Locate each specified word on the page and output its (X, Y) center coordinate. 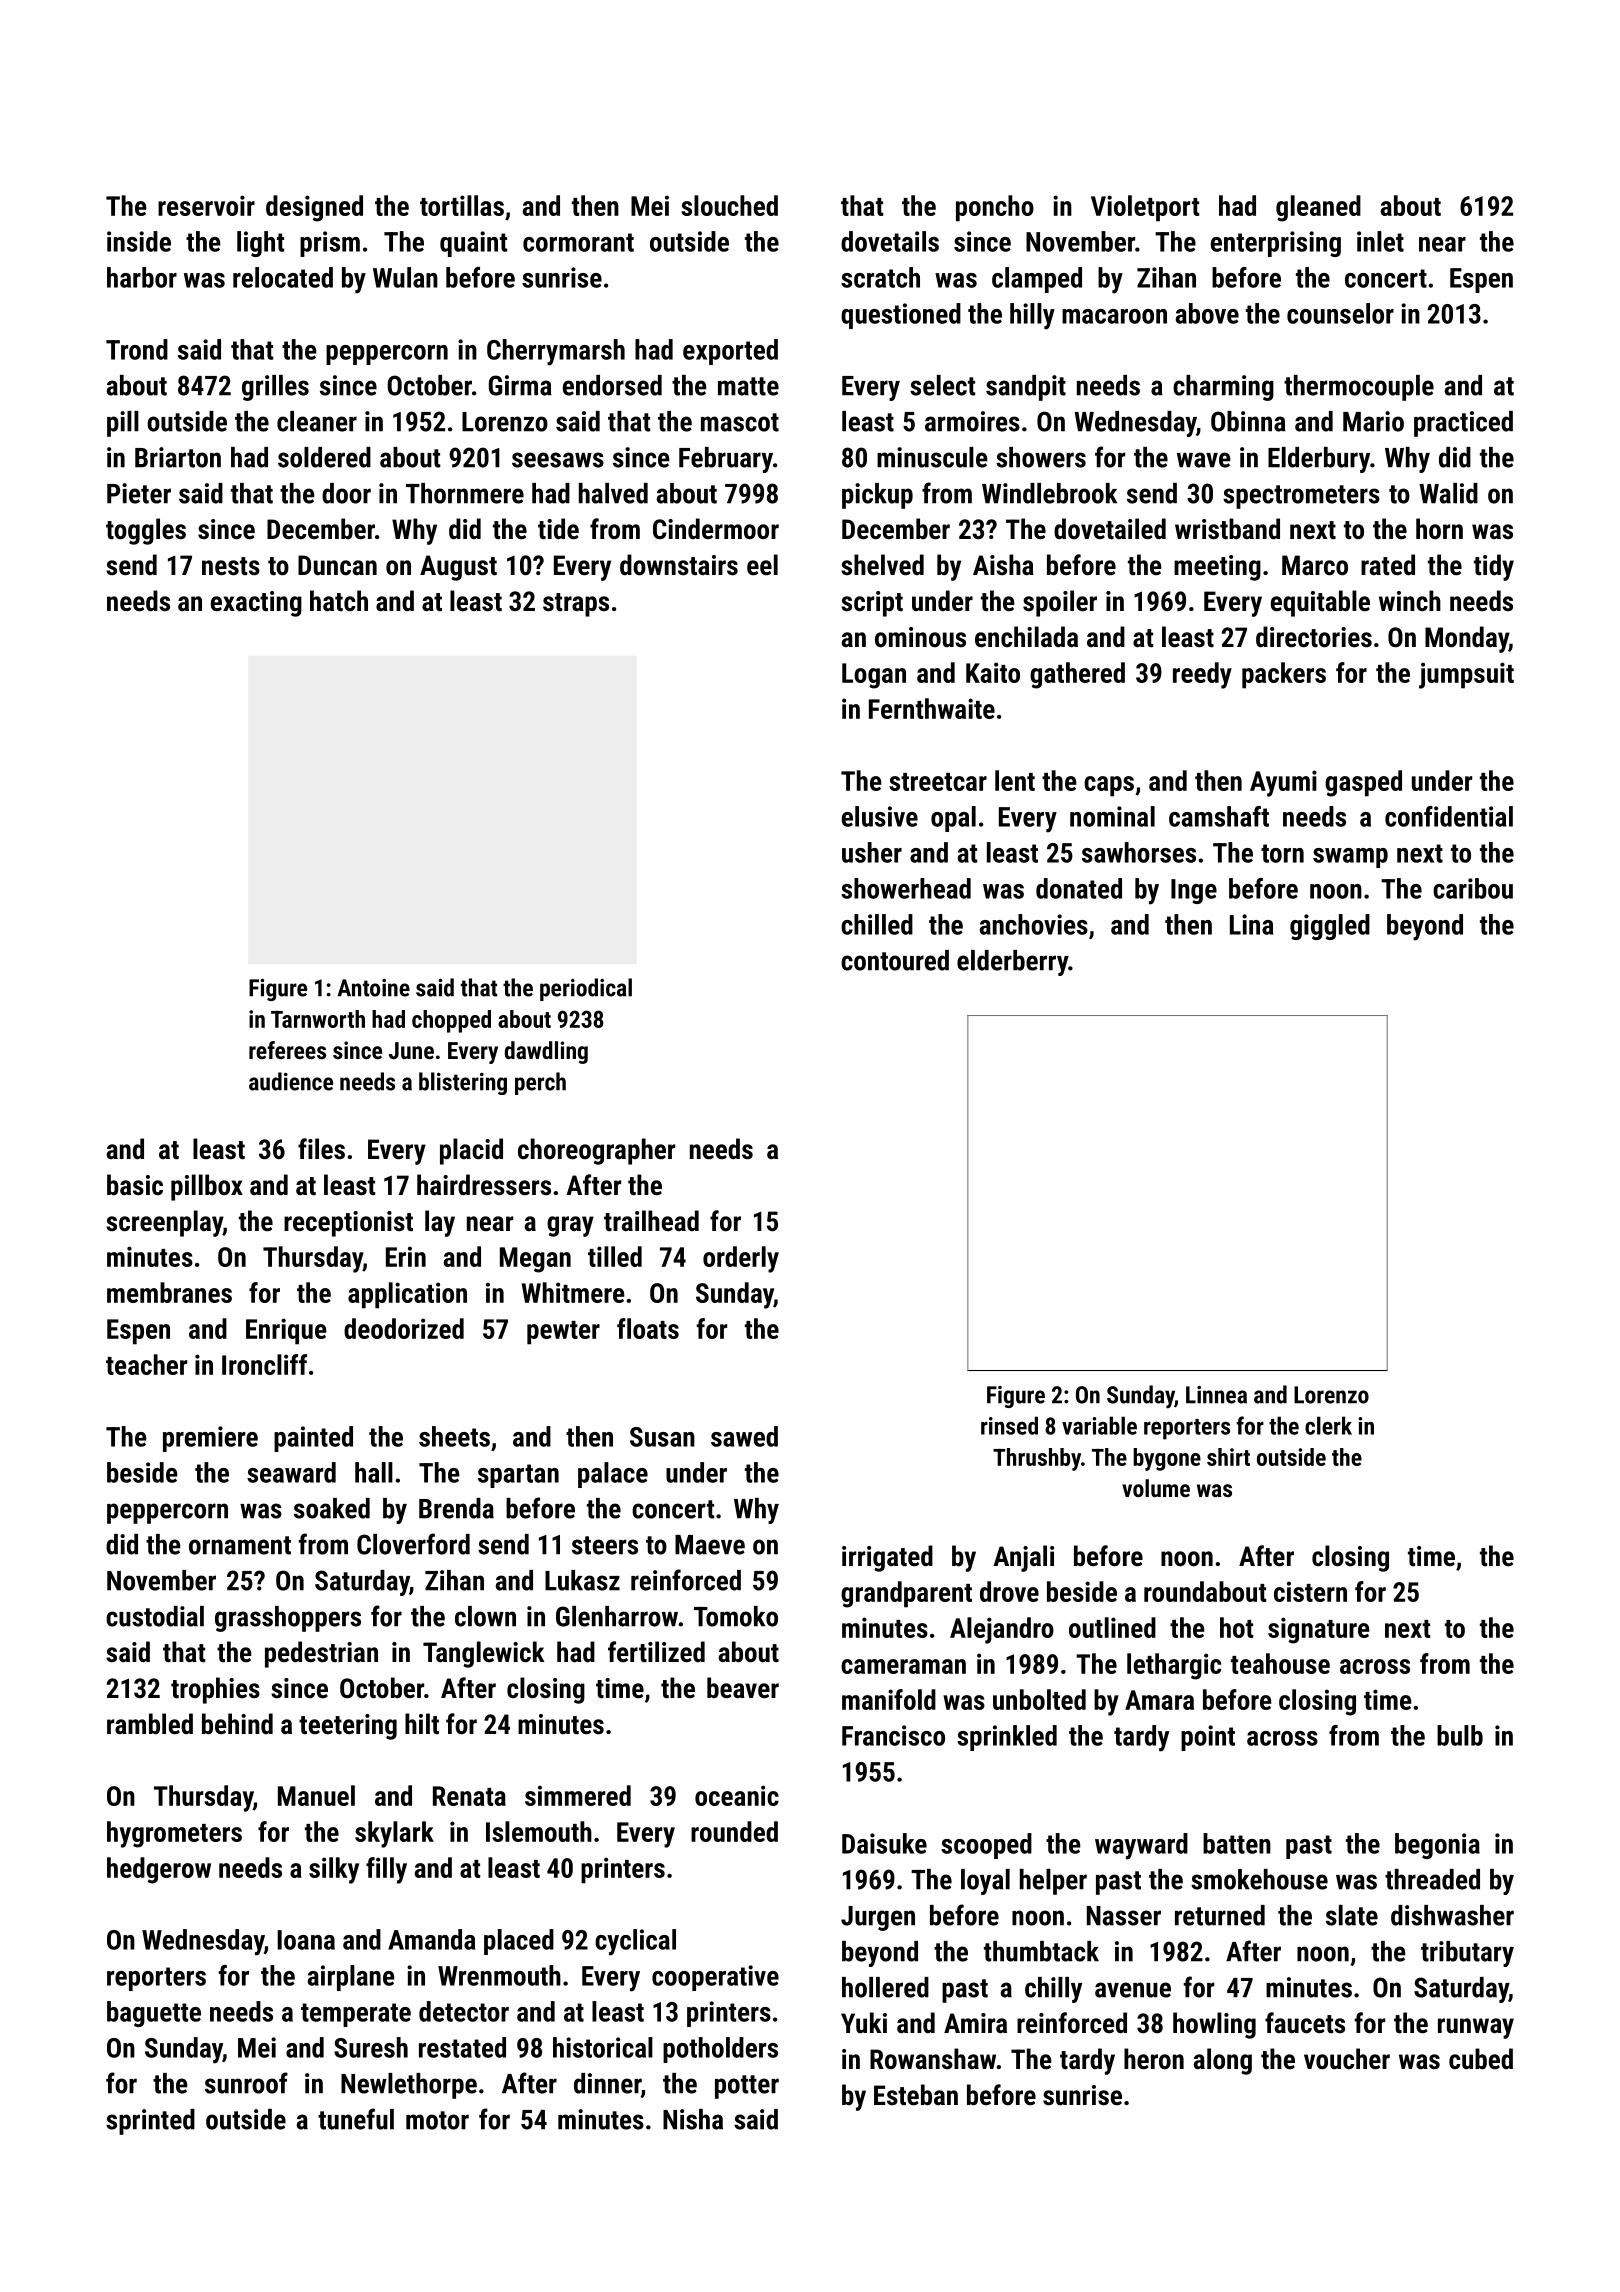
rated (1388, 565)
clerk (1328, 1425)
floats (648, 1328)
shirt (1228, 1457)
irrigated (887, 1558)
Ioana (306, 1940)
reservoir (206, 205)
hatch (339, 601)
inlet (1380, 241)
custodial (155, 1616)
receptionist (348, 1224)
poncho (995, 208)
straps (576, 605)
